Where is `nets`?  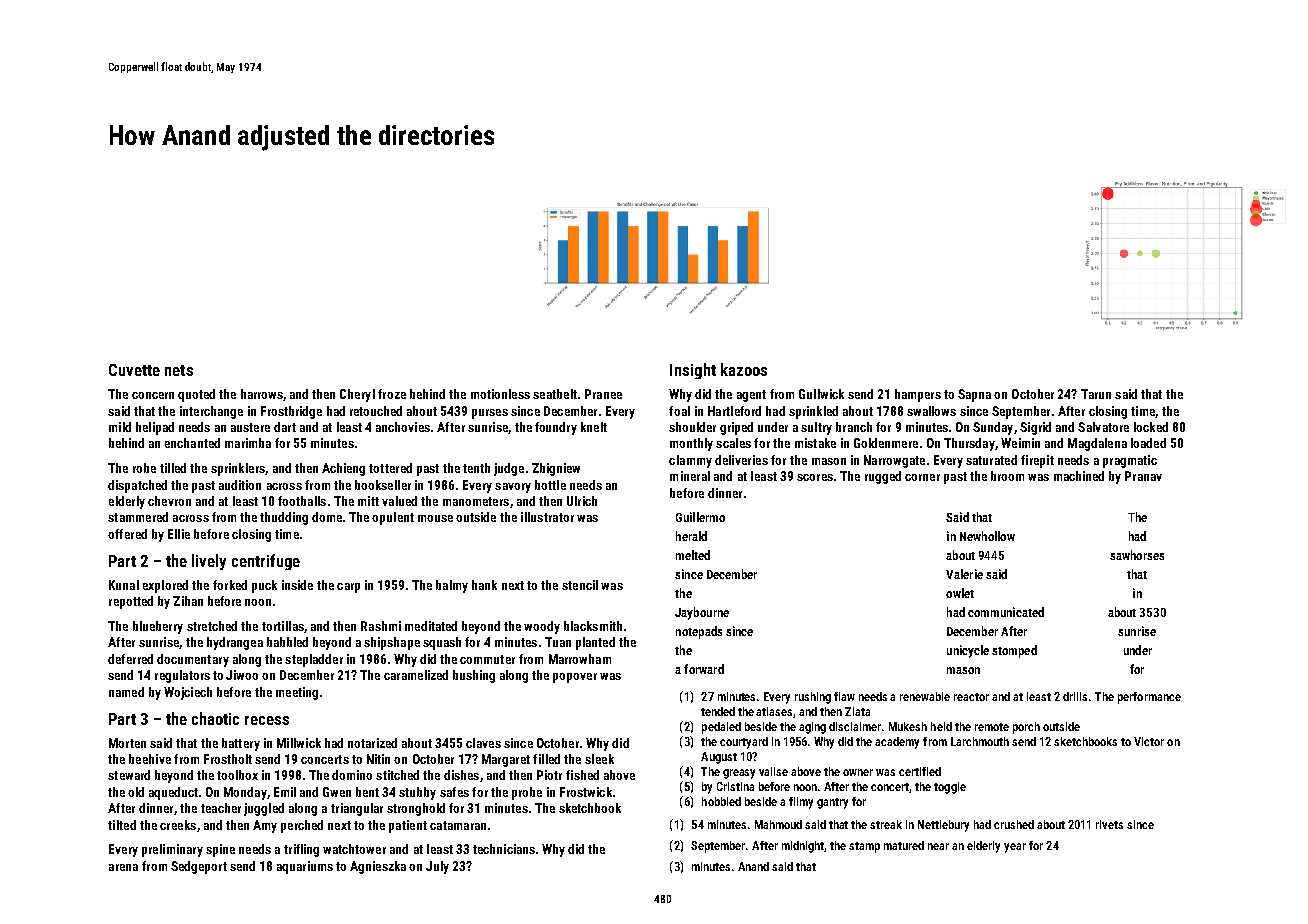
nets is located at coordinates (179, 370).
